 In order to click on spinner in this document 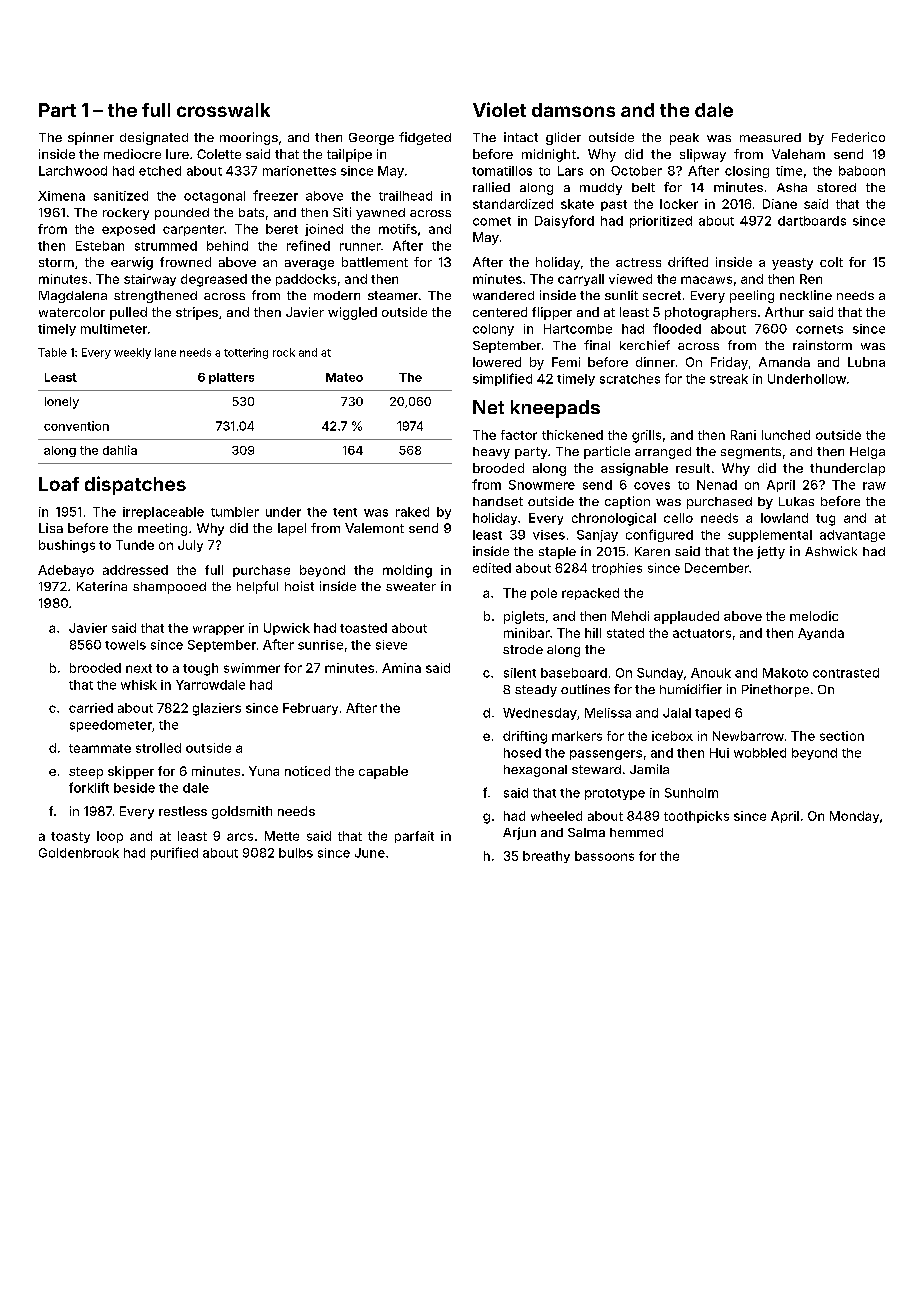, I will do `click(91, 138)`.
